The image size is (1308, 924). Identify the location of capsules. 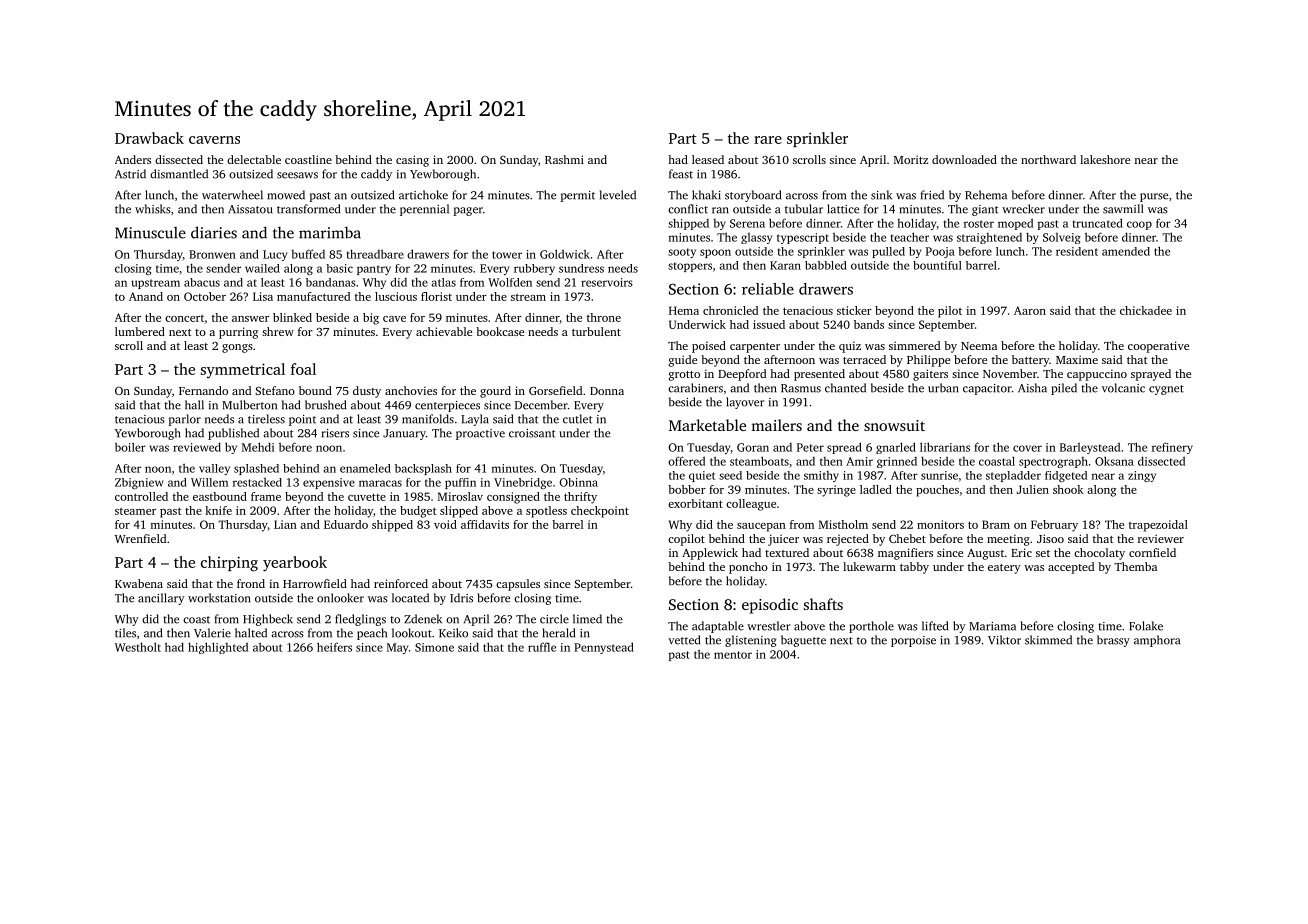
(518, 585).
